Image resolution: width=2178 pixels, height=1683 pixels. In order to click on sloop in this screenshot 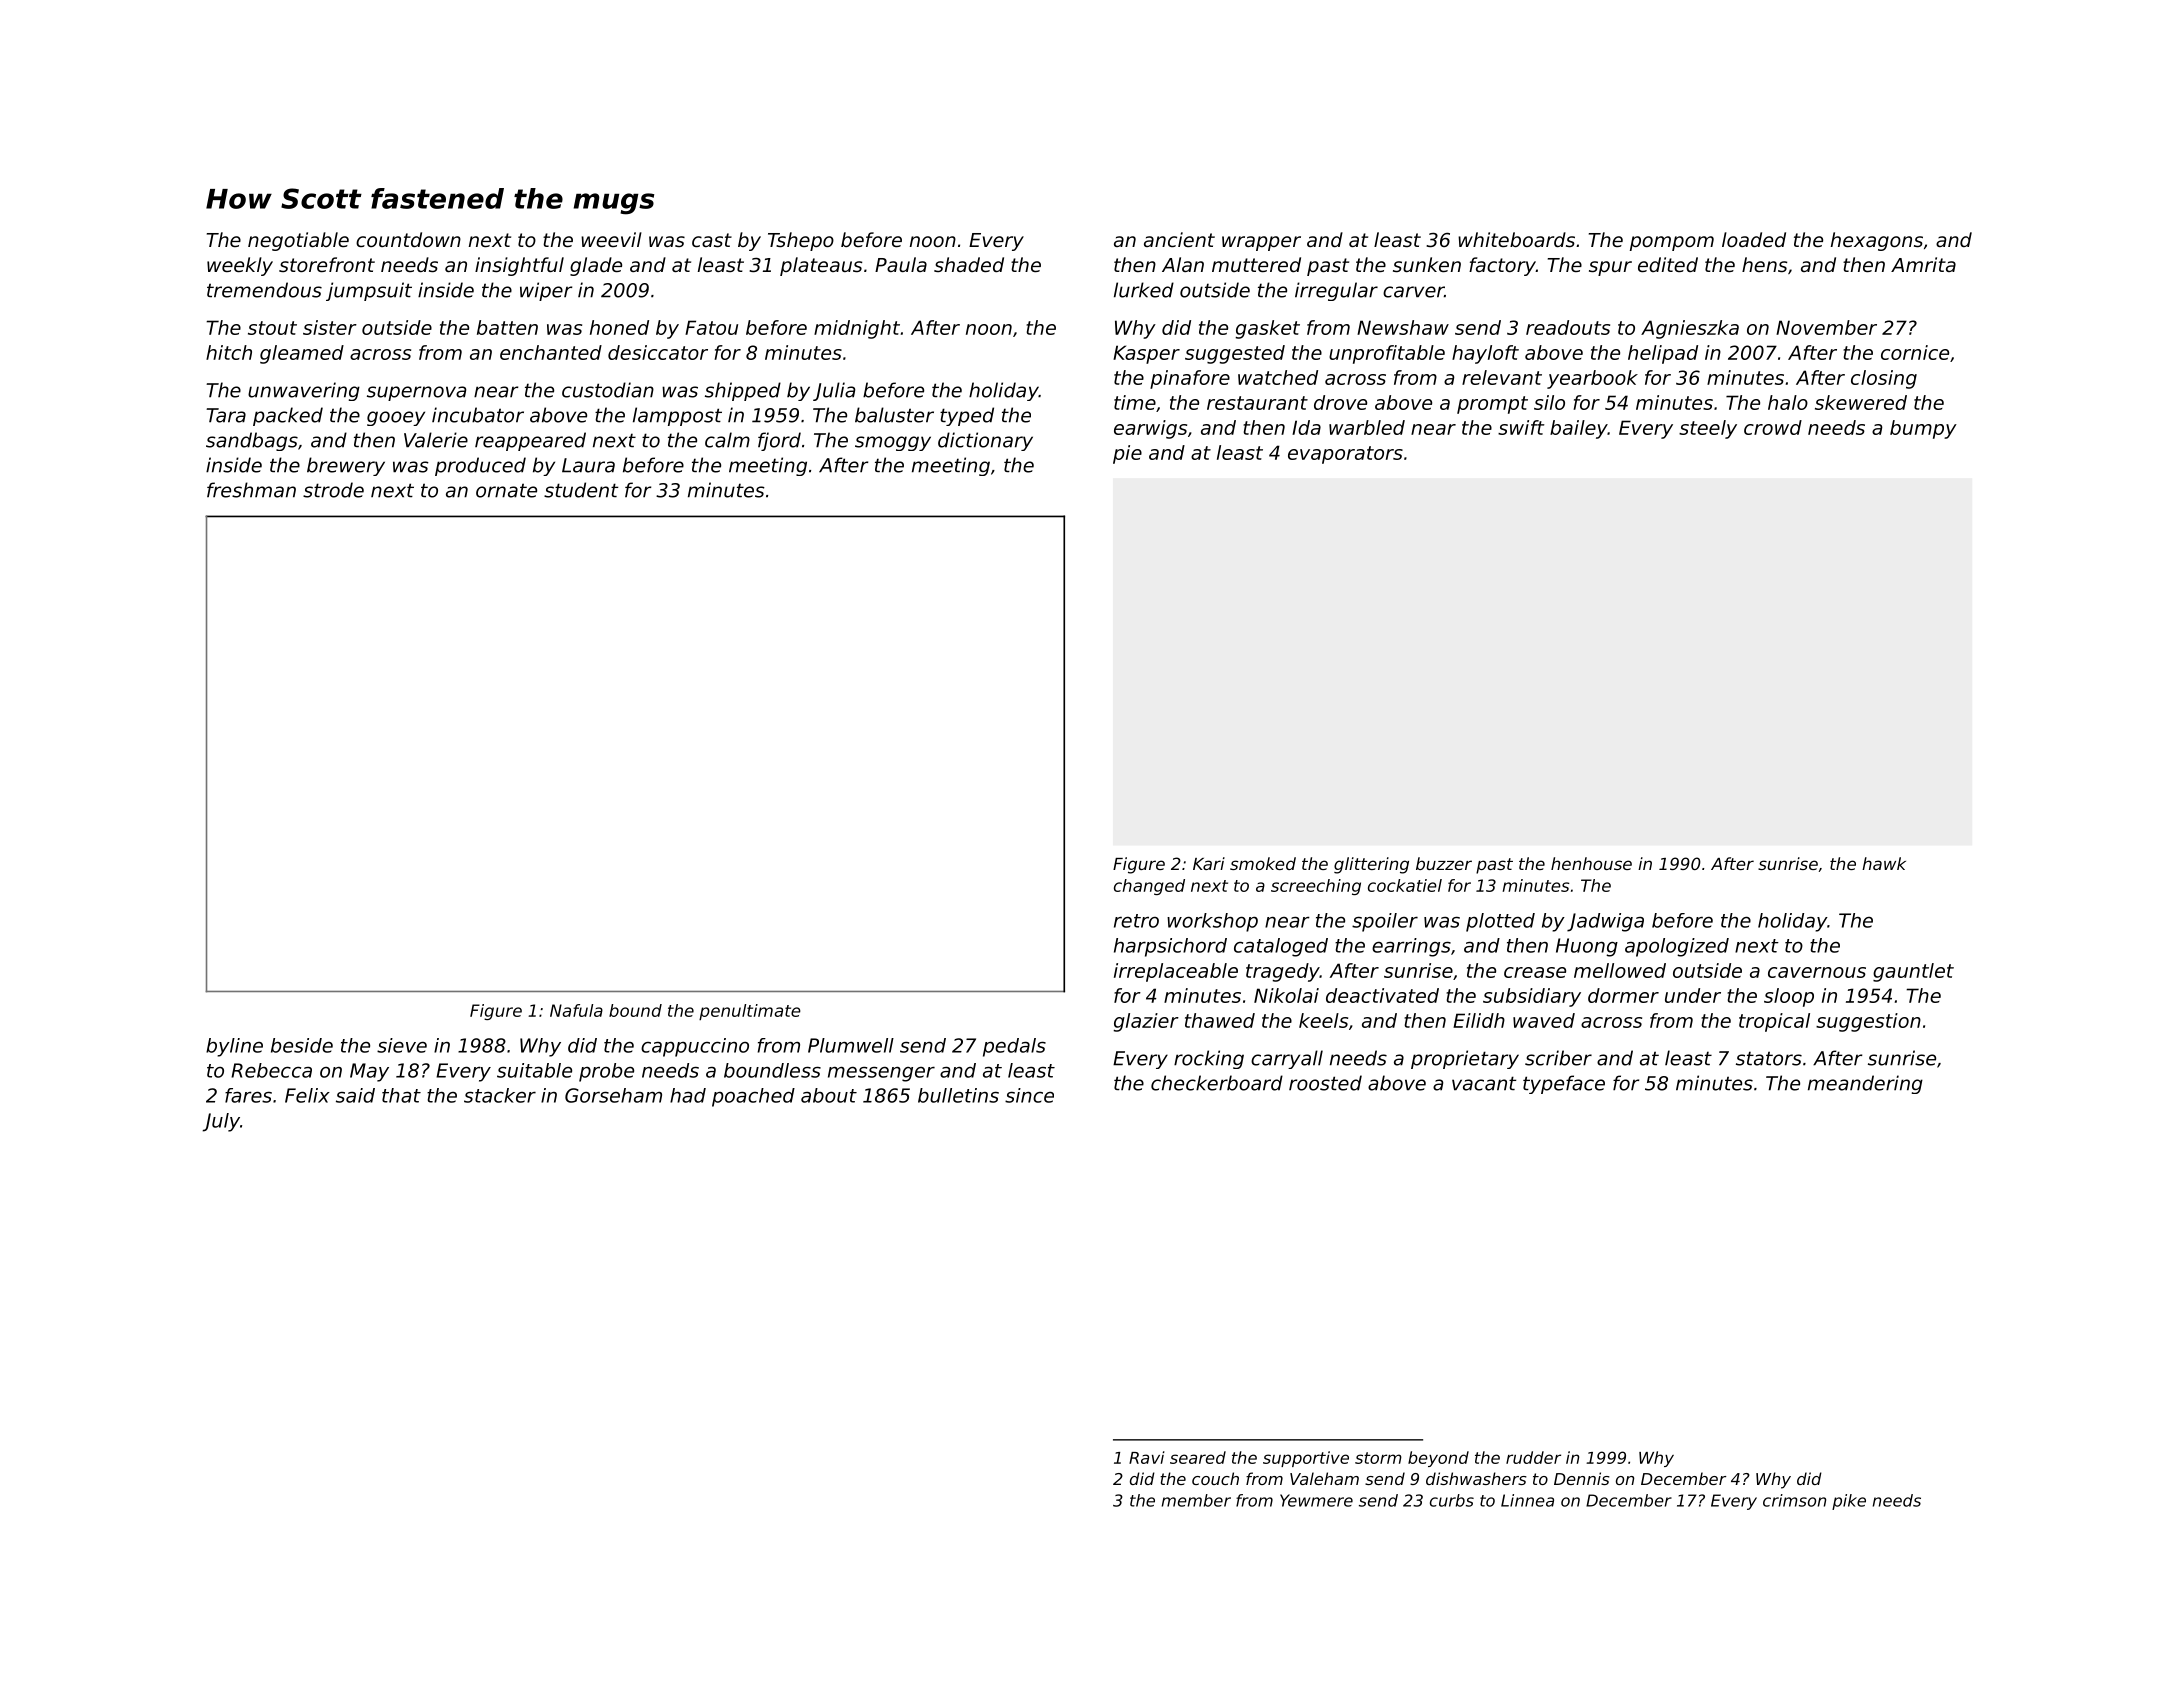, I will do `click(1789, 997)`.
